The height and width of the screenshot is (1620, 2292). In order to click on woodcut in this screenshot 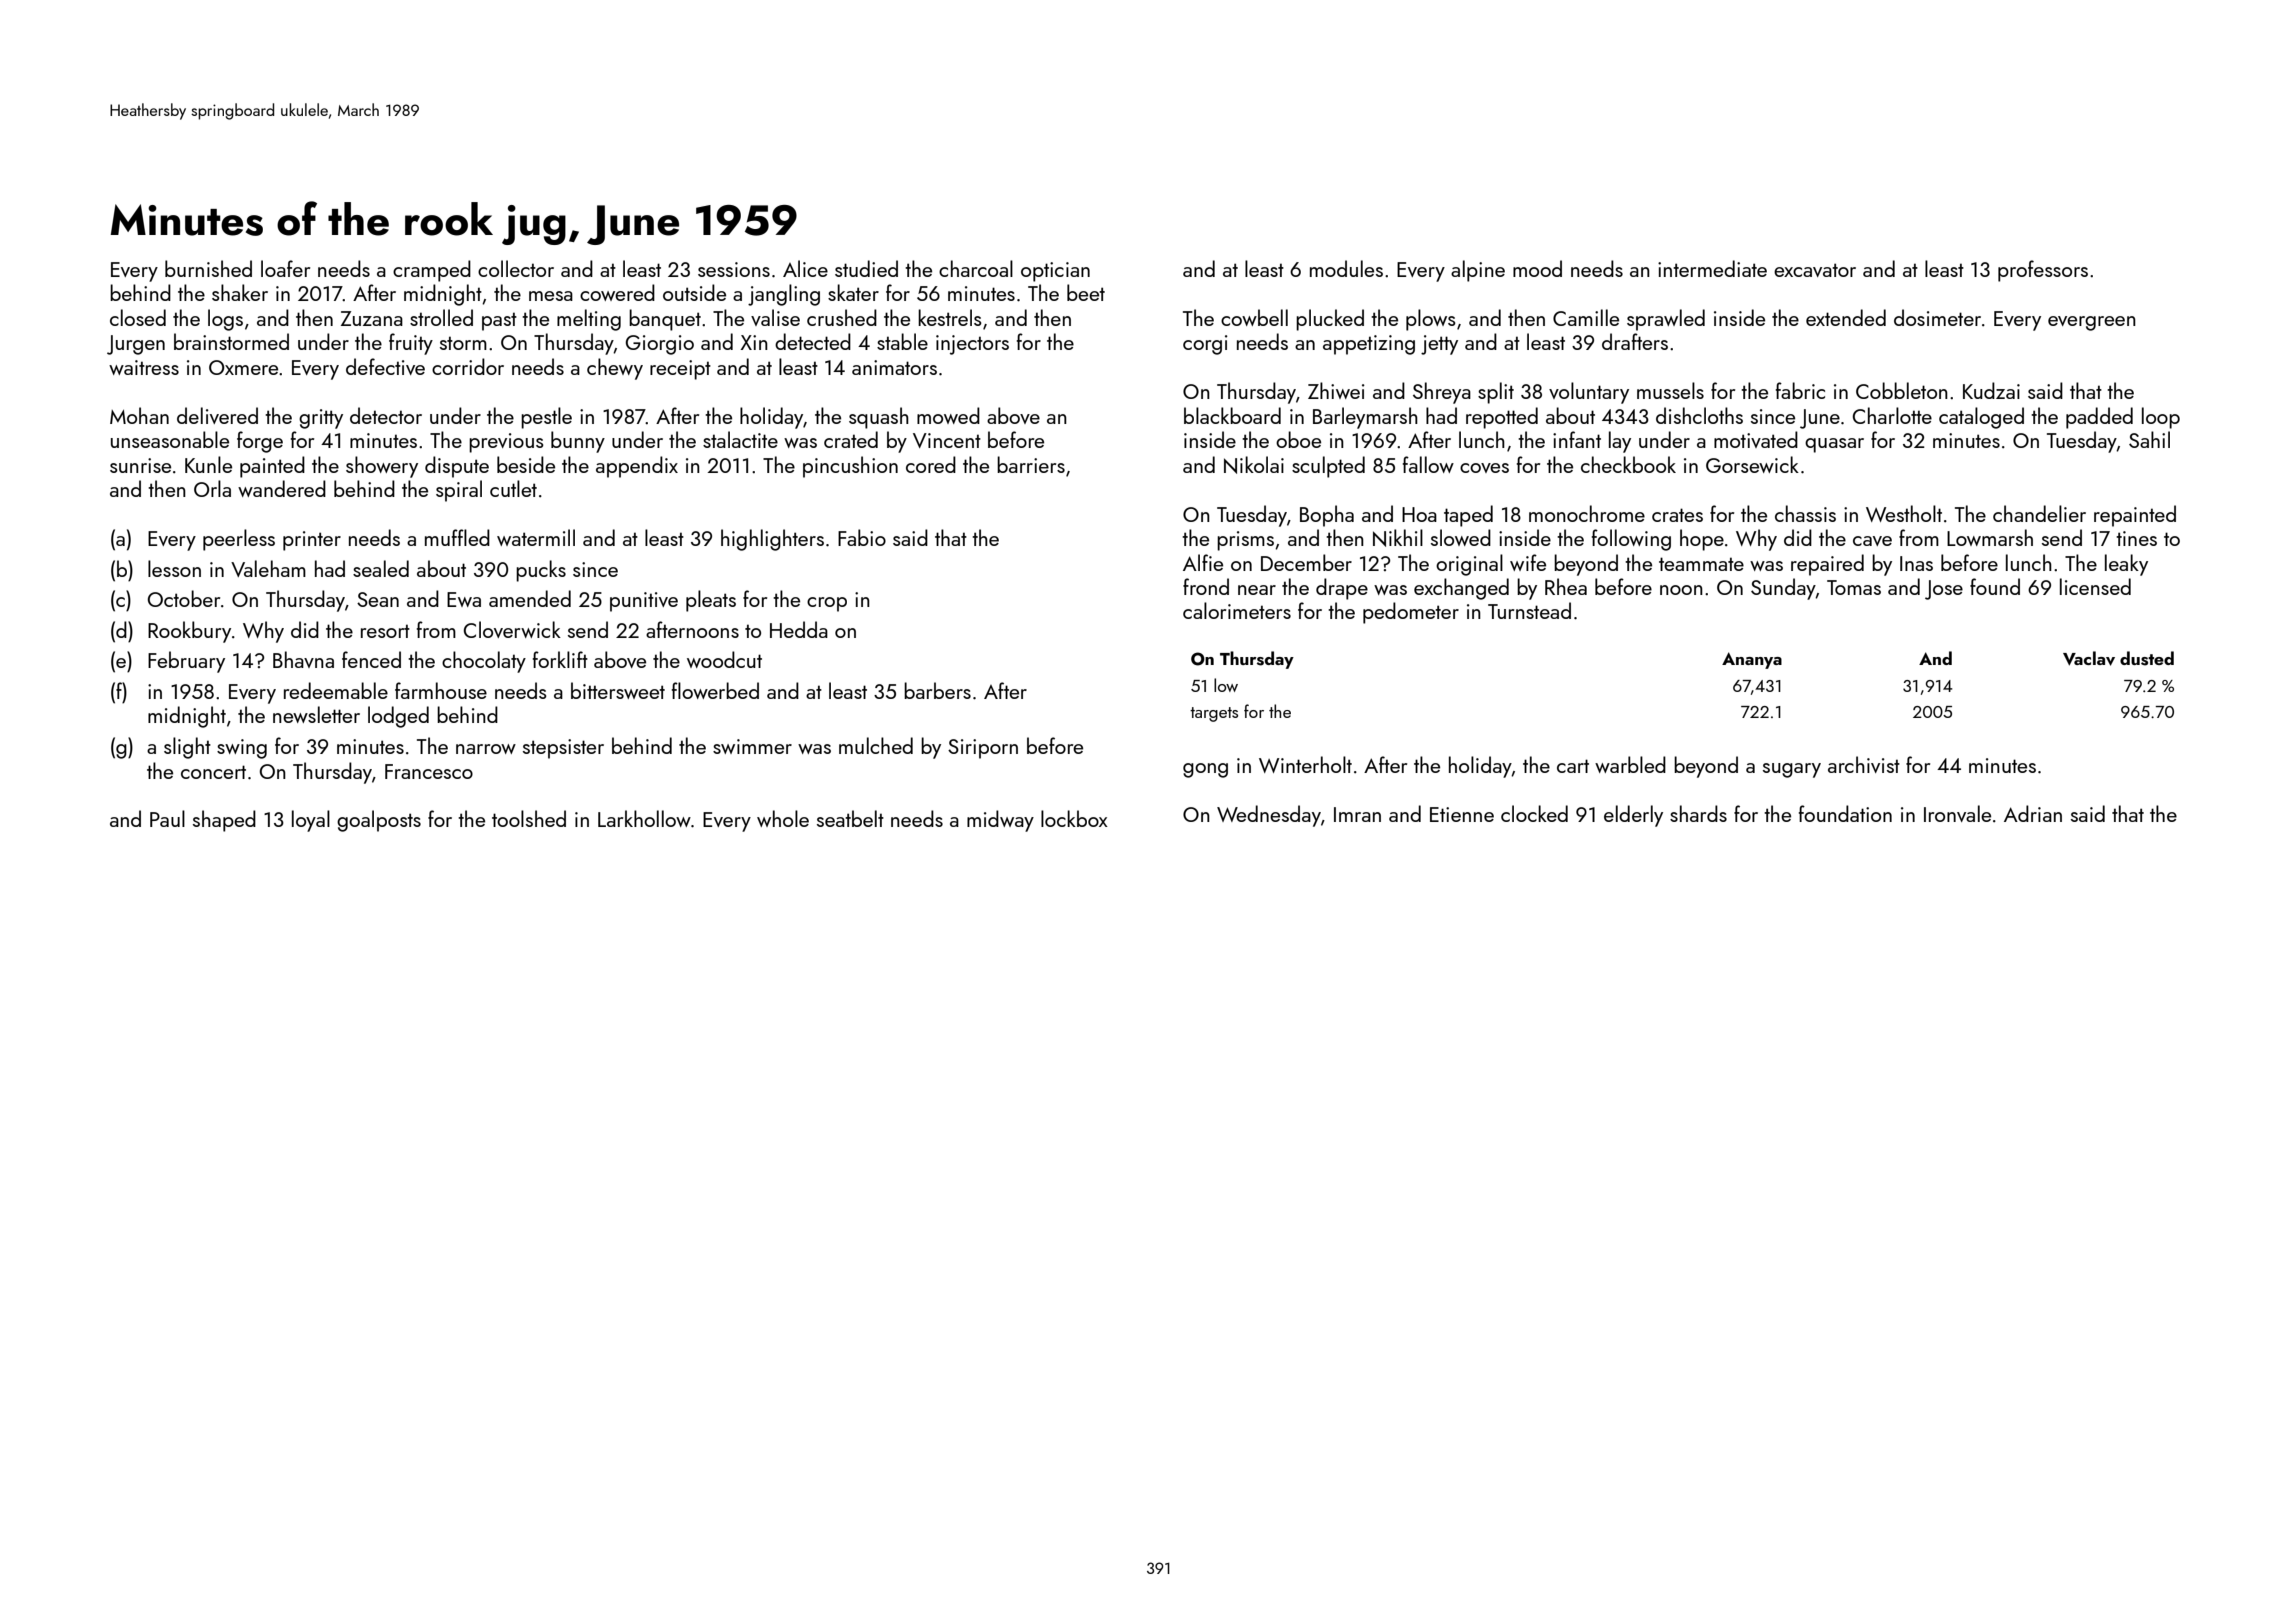, I will do `click(724, 659)`.
